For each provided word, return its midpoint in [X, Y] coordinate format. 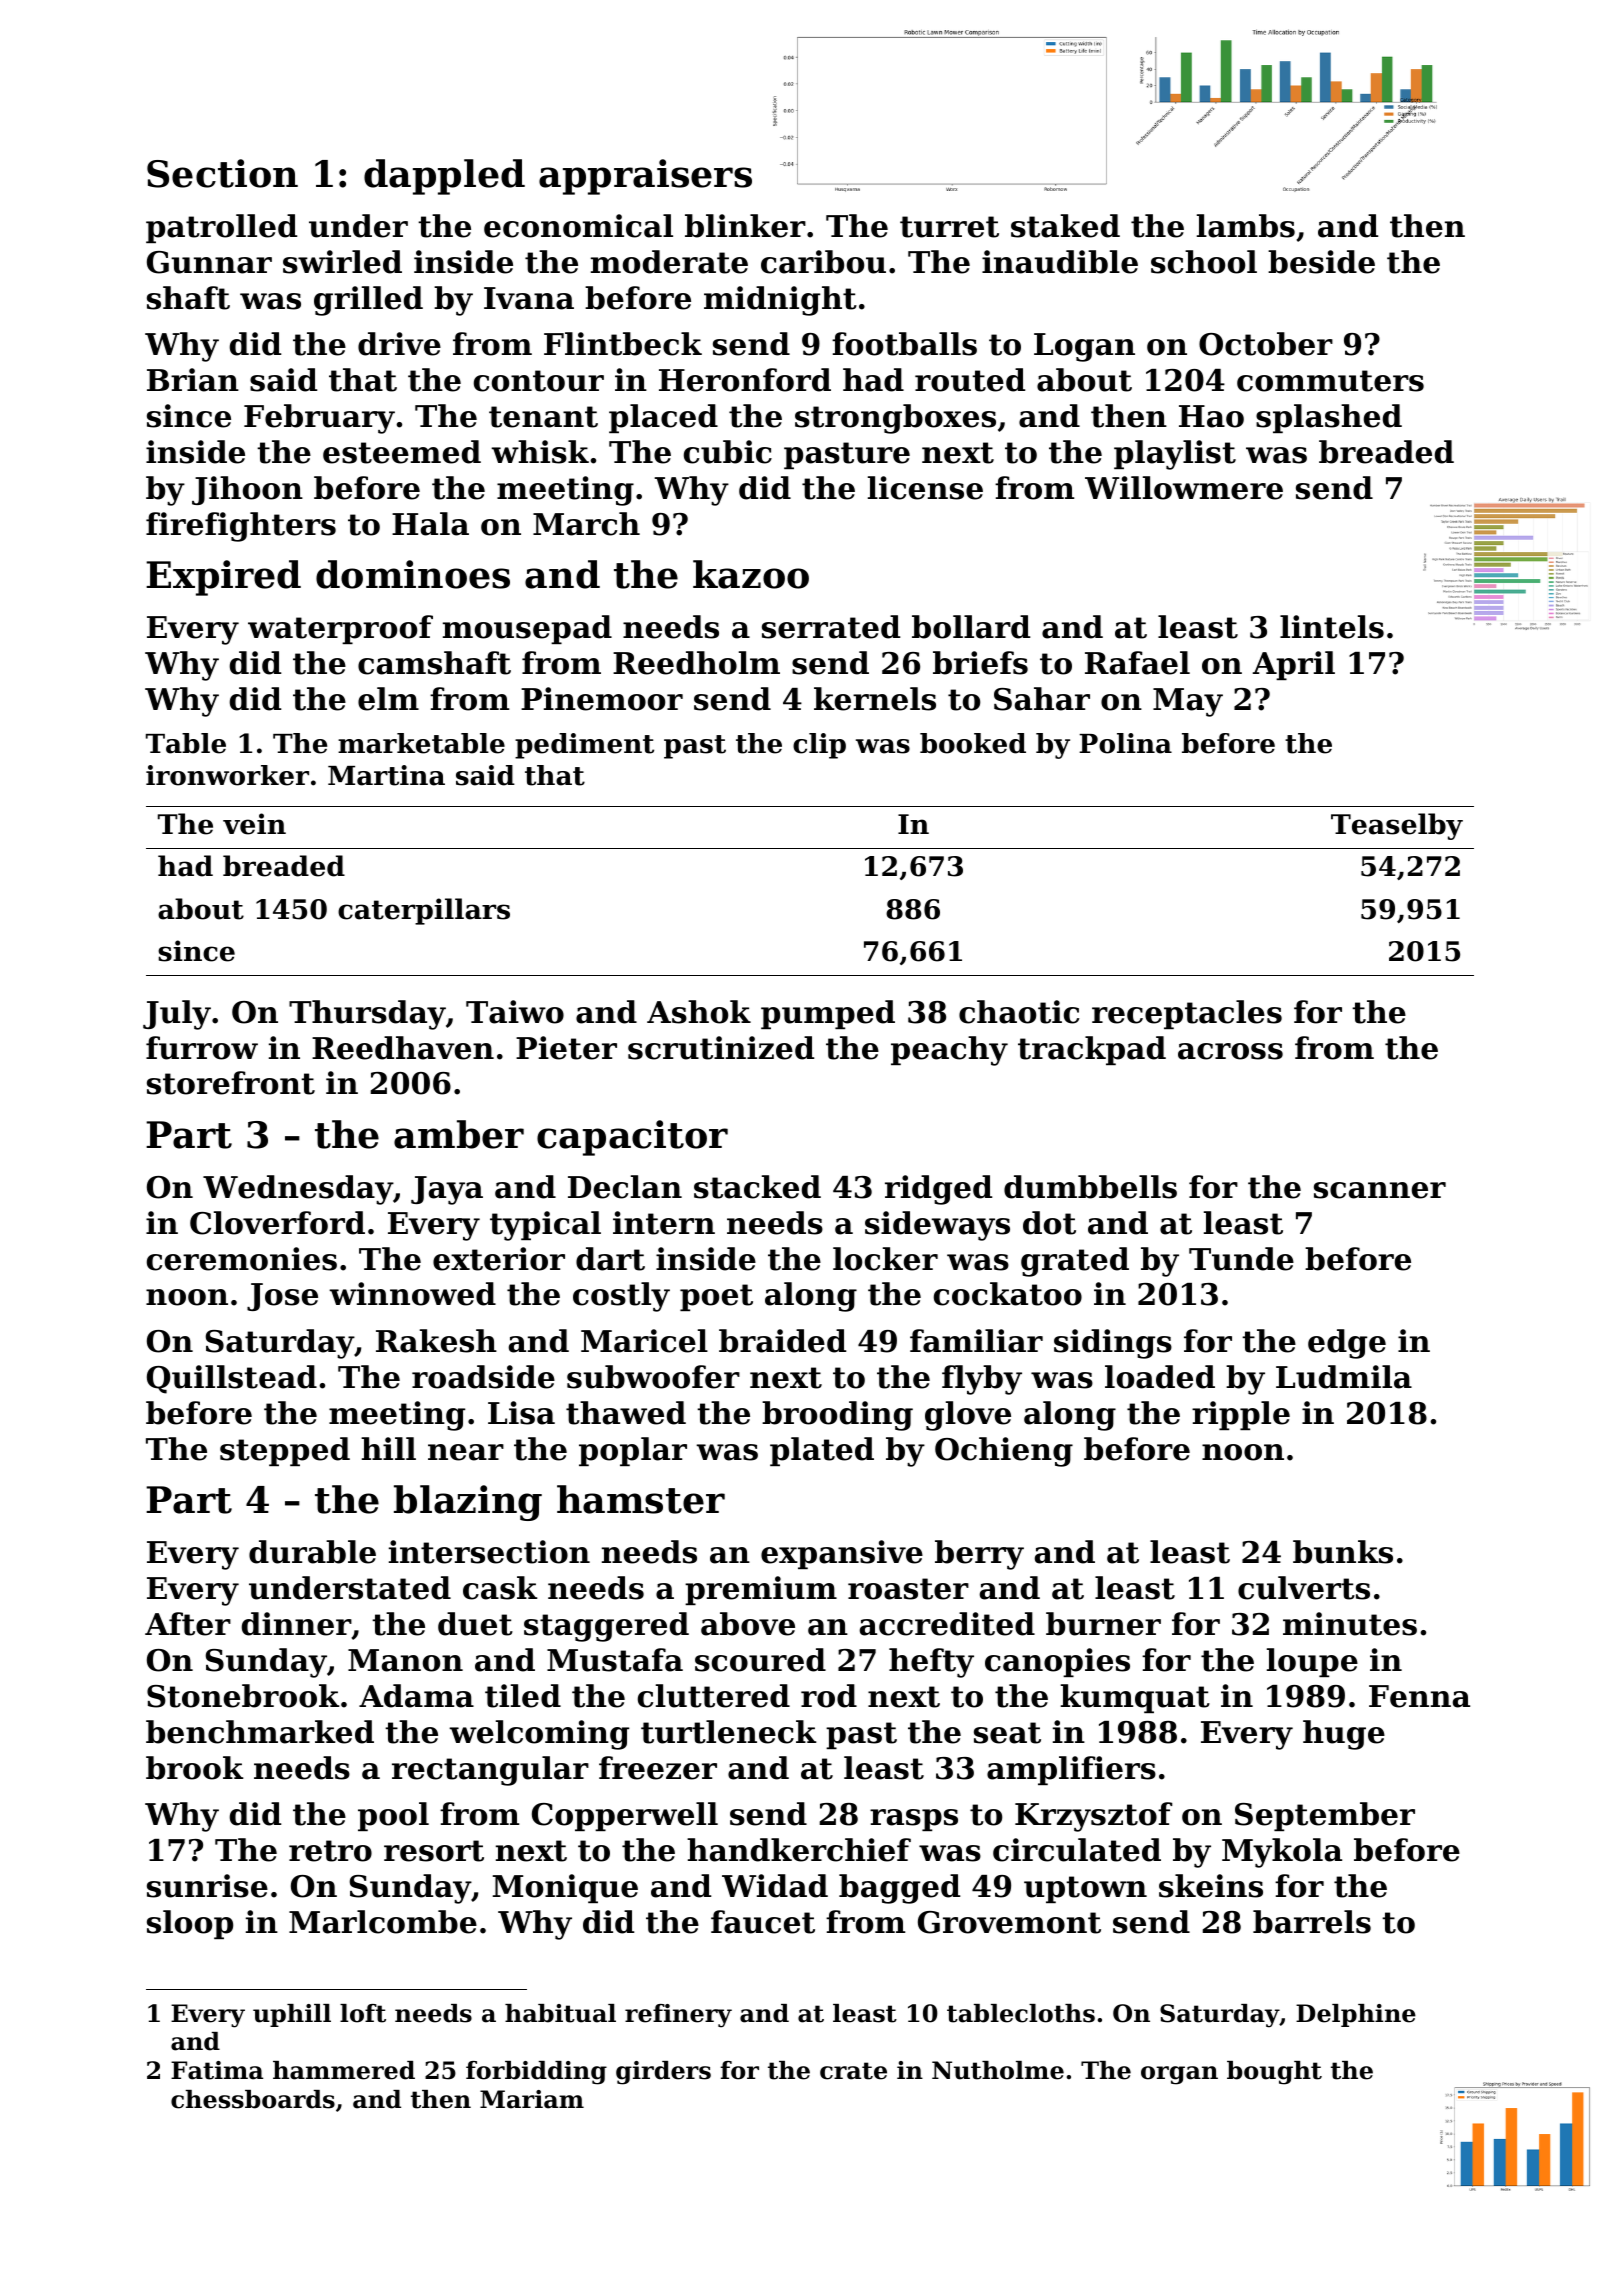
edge [1347, 1344]
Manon [405, 1660]
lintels [1332, 627]
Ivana [529, 298]
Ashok [699, 1012]
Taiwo [515, 1012]
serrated [831, 627]
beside [1321, 262]
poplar [633, 1451]
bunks [1343, 1552]
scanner [1380, 1190]
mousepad [527, 629]
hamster [641, 1499]
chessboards [253, 2099]
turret [949, 227]
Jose [282, 1297]
